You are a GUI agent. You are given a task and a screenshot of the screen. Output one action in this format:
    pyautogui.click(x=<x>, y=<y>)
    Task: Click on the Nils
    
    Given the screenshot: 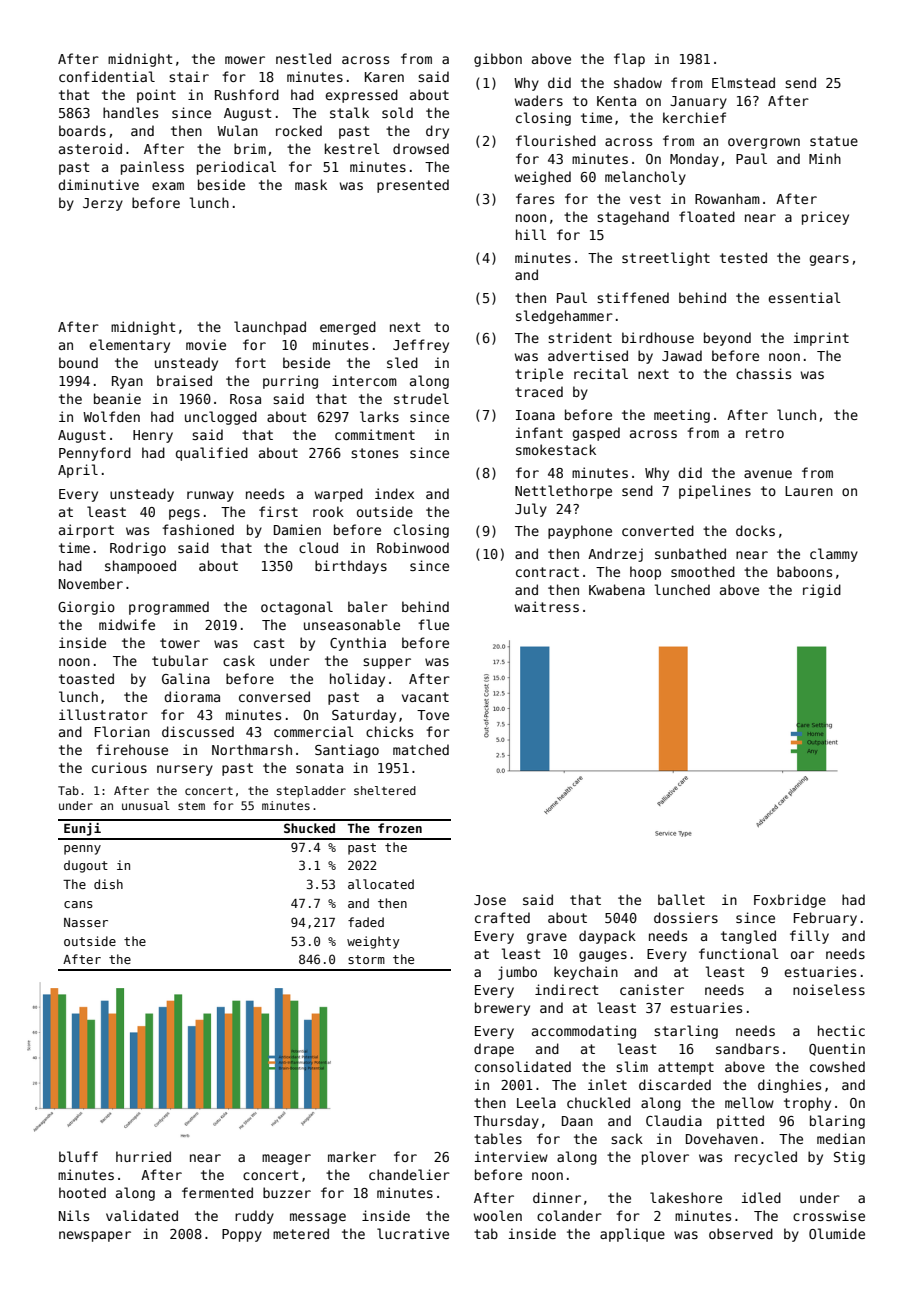 What is the action you would take?
    pyautogui.click(x=74, y=1215)
